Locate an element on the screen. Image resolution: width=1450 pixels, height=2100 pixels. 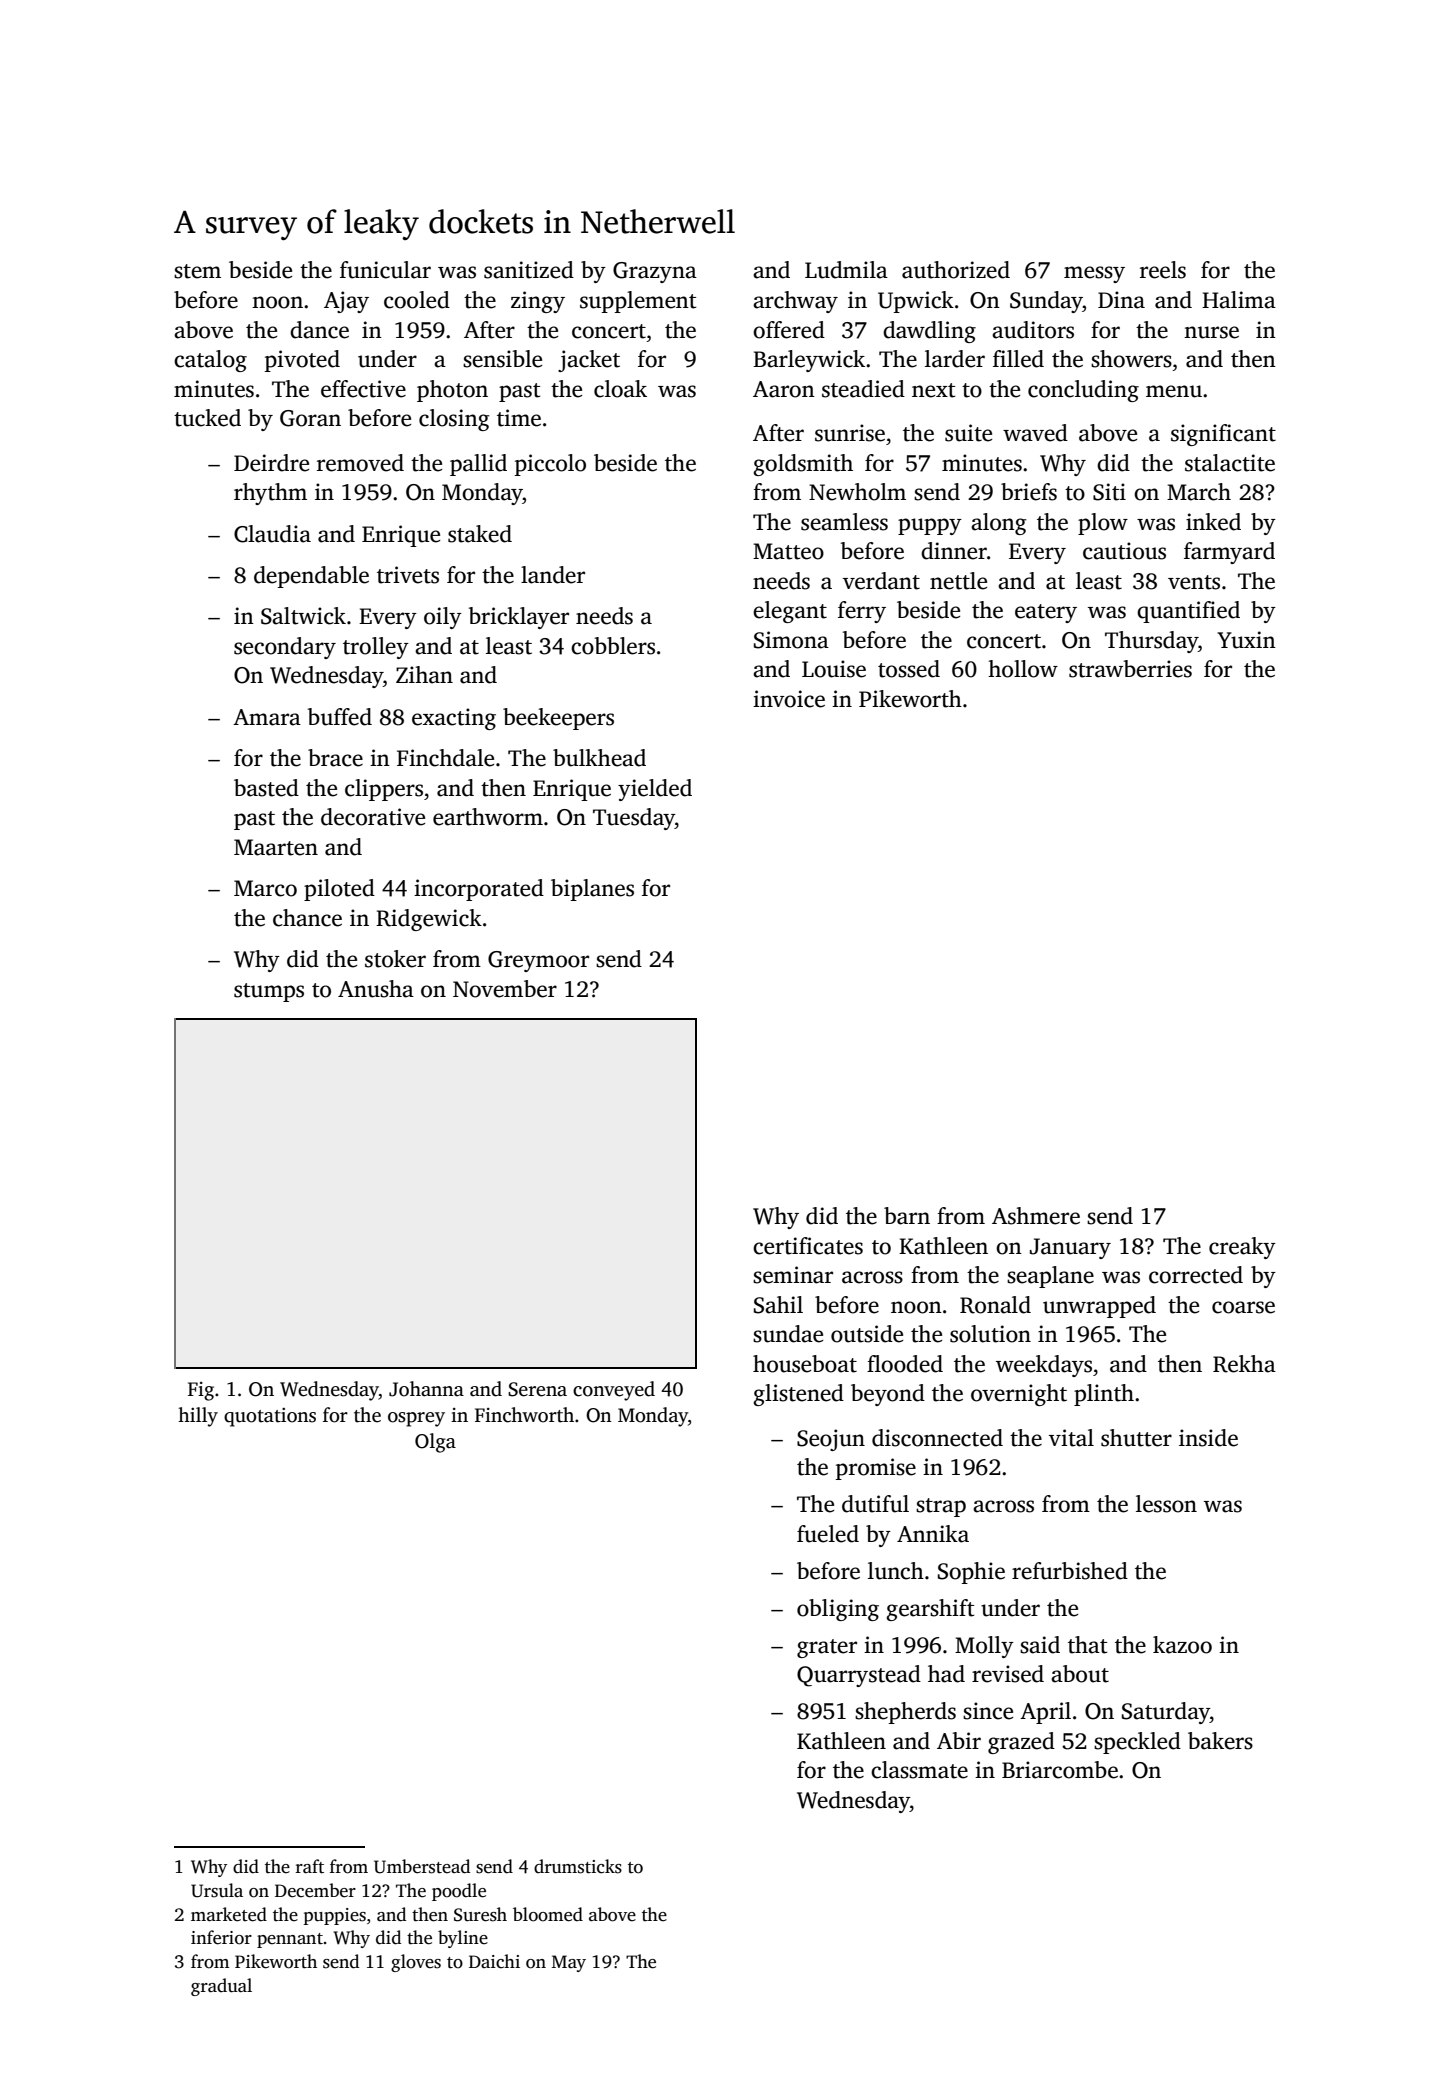
Yuxin is located at coordinates (1246, 640).
